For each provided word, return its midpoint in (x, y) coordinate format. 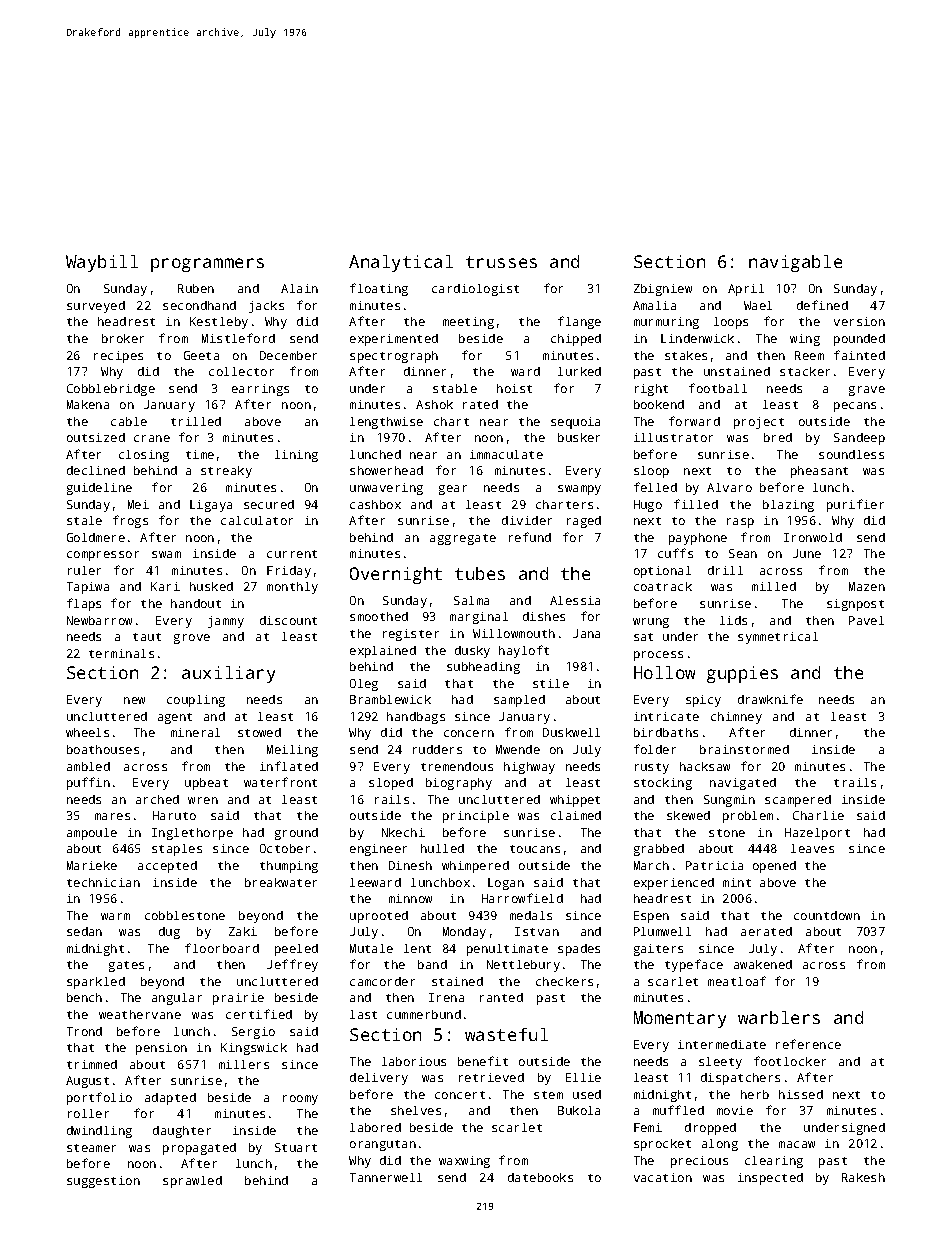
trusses (501, 262)
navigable (795, 263)
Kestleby (219, 323)
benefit (483, 1061)
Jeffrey (292, 965)
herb (755, 1094)
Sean (743, 553)
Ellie (583, 1077)
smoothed (379, 616)
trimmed (92, 1064)
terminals (121, 653)
